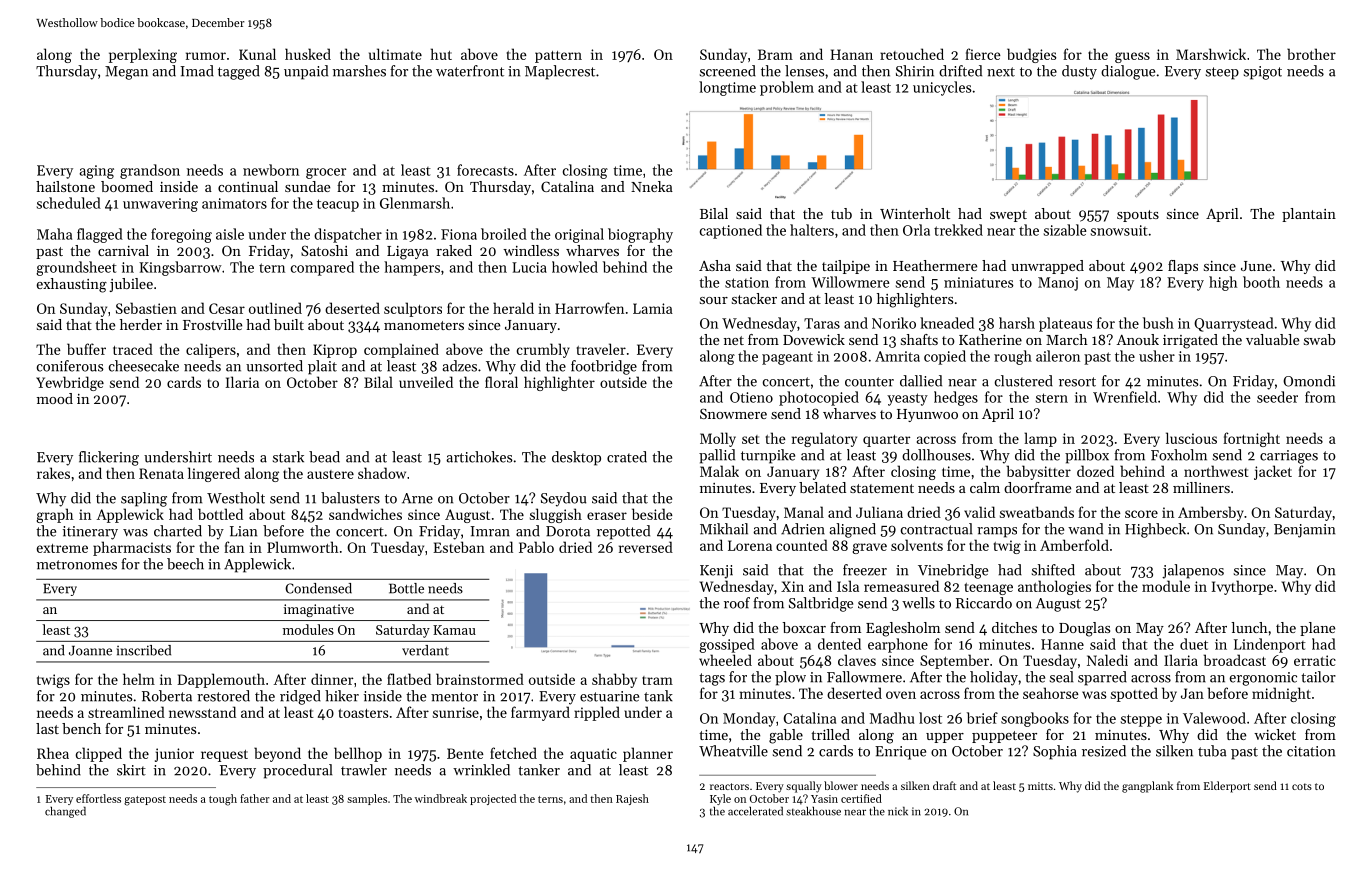  I want to click on unicycles, so click(942, 88).
